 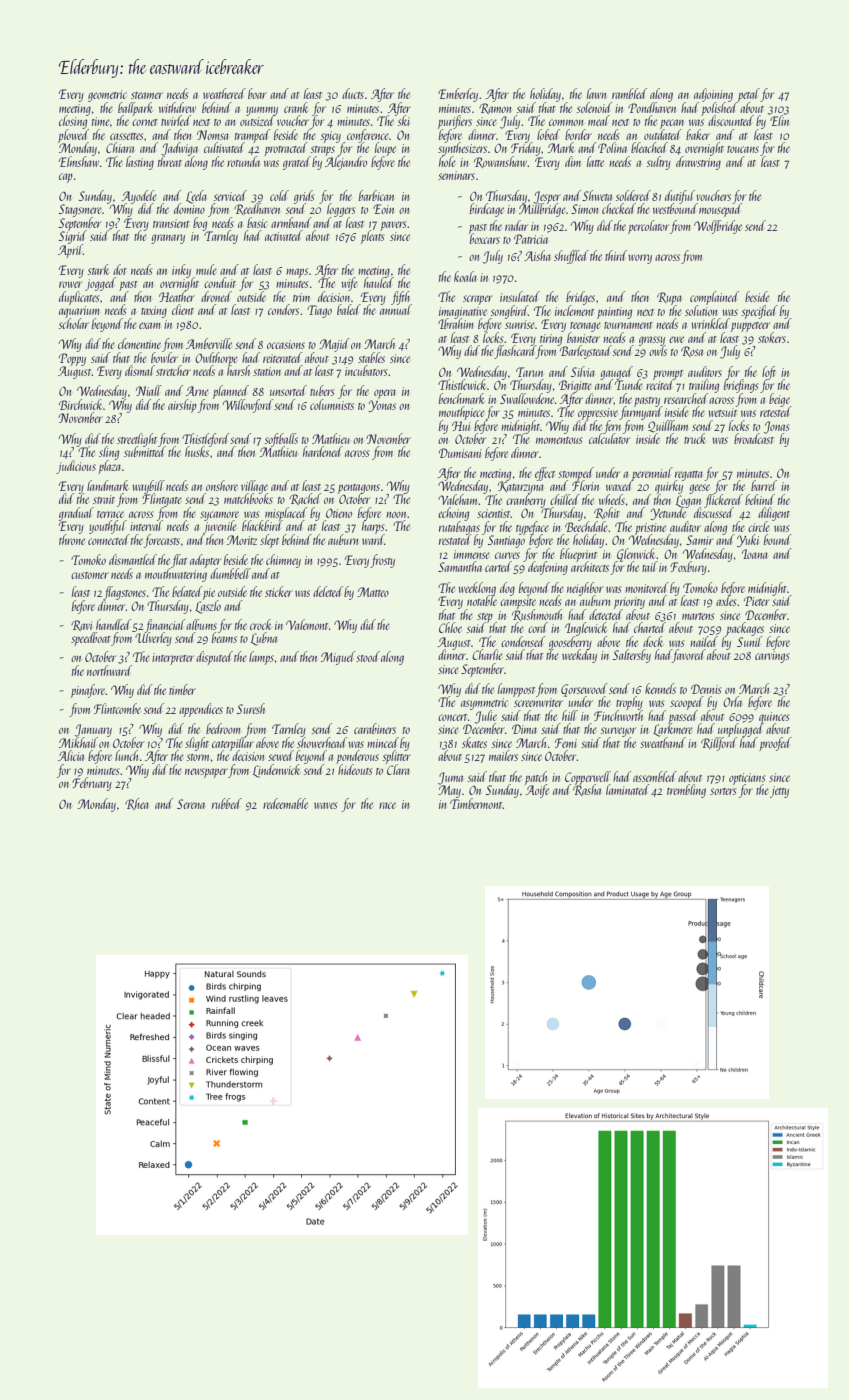 I want to click on dismal, so click(x=140, y=370).
